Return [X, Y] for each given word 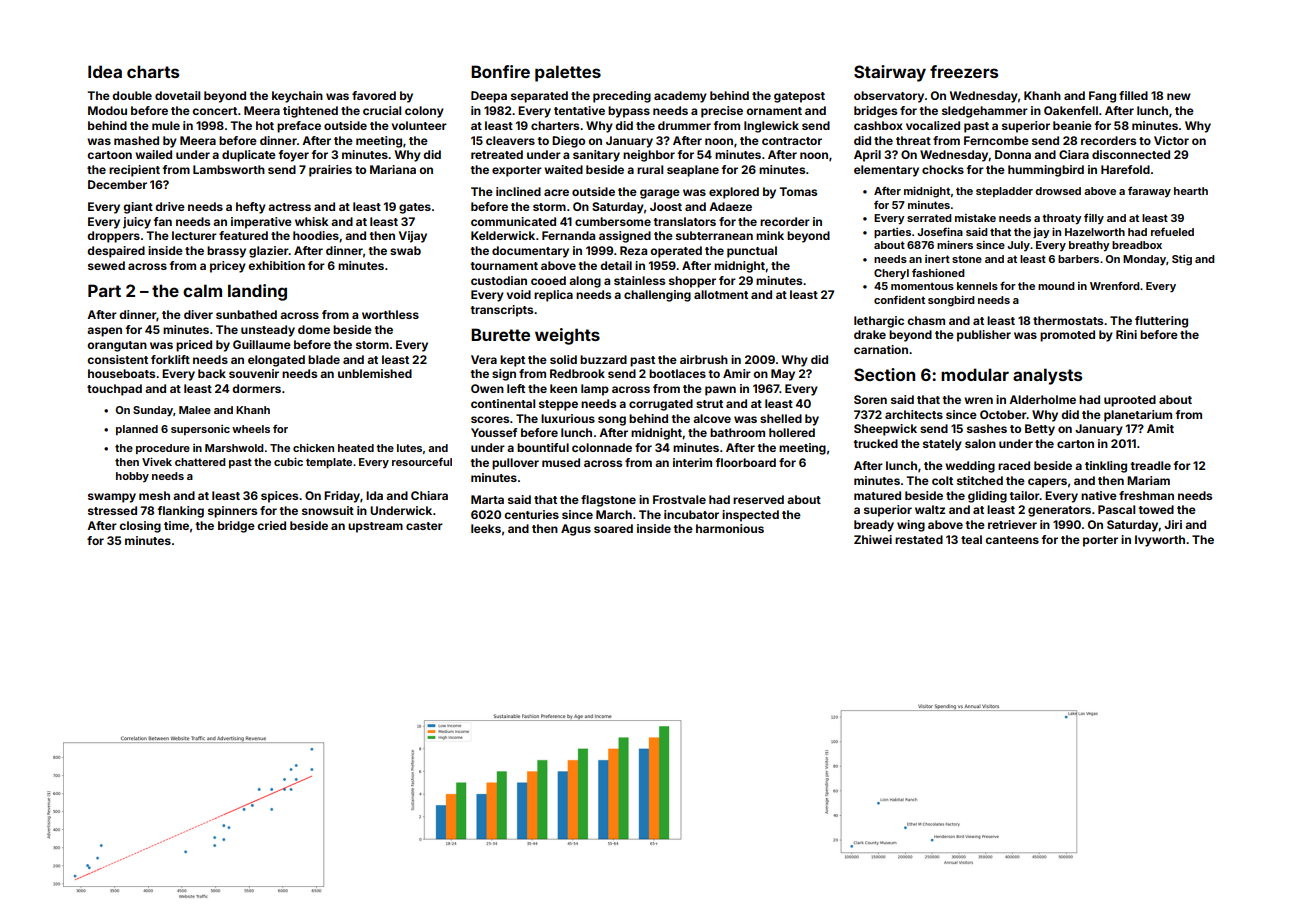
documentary [530, 252]
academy [680, 97]
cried [271, 525]
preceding [622, 97]
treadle [1150, 465]
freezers [964, 71]
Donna [1013, 154]
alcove [712, 418]
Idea [105, 71]
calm [202, 290]
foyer [293, 156]
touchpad [114, 390]
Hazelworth [1095, 232]
